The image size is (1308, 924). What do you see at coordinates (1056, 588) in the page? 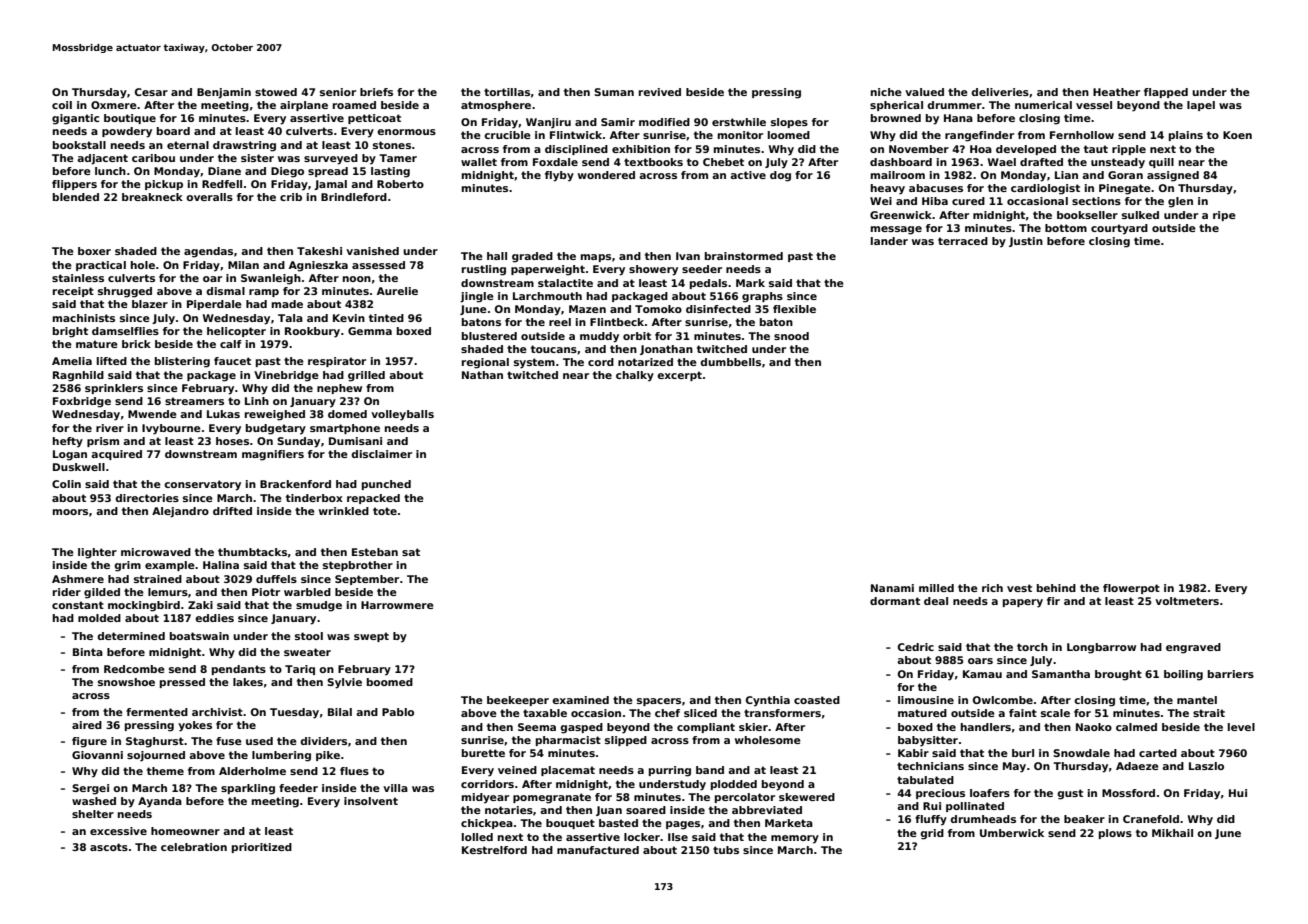
I see `behind` at bounding box center [1056, 588].
